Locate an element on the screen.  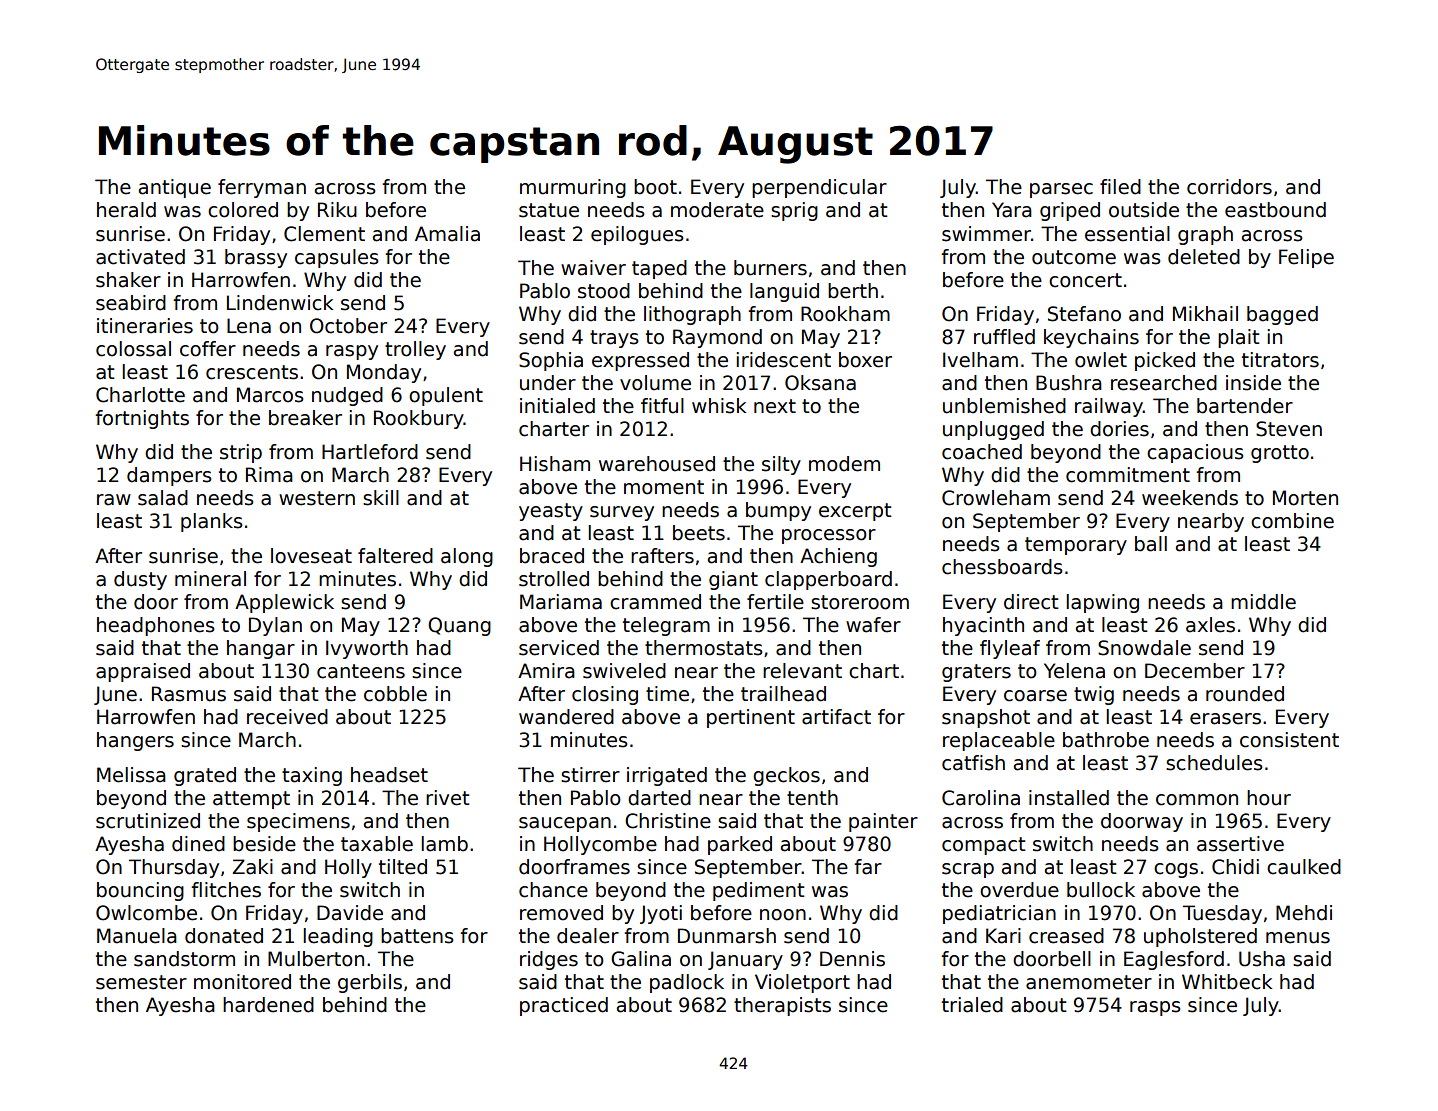
painter is located at coordinates (883, 822).
